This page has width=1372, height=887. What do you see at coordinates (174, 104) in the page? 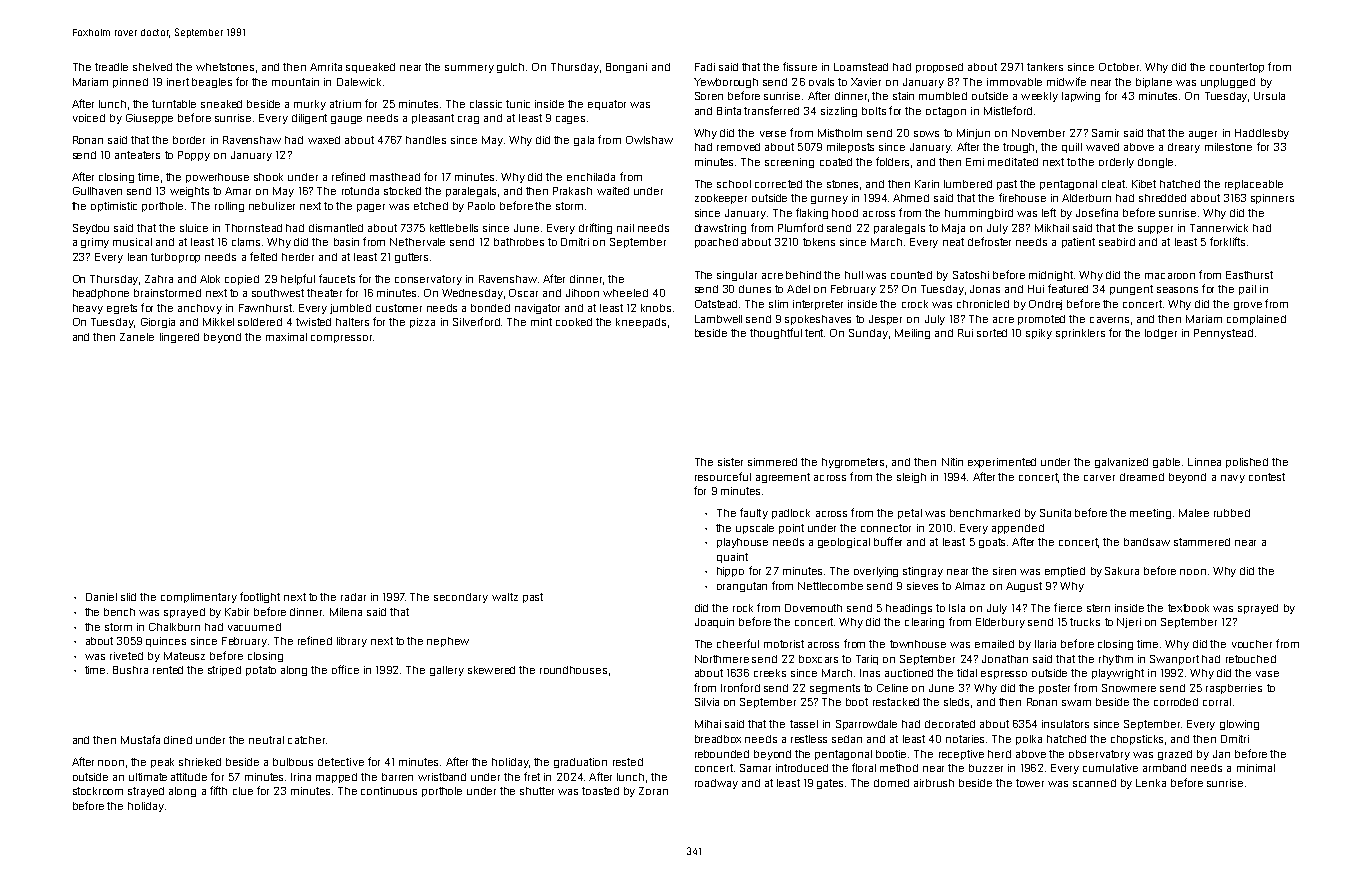
I see `turntable` at bounding box center [174, 104].
